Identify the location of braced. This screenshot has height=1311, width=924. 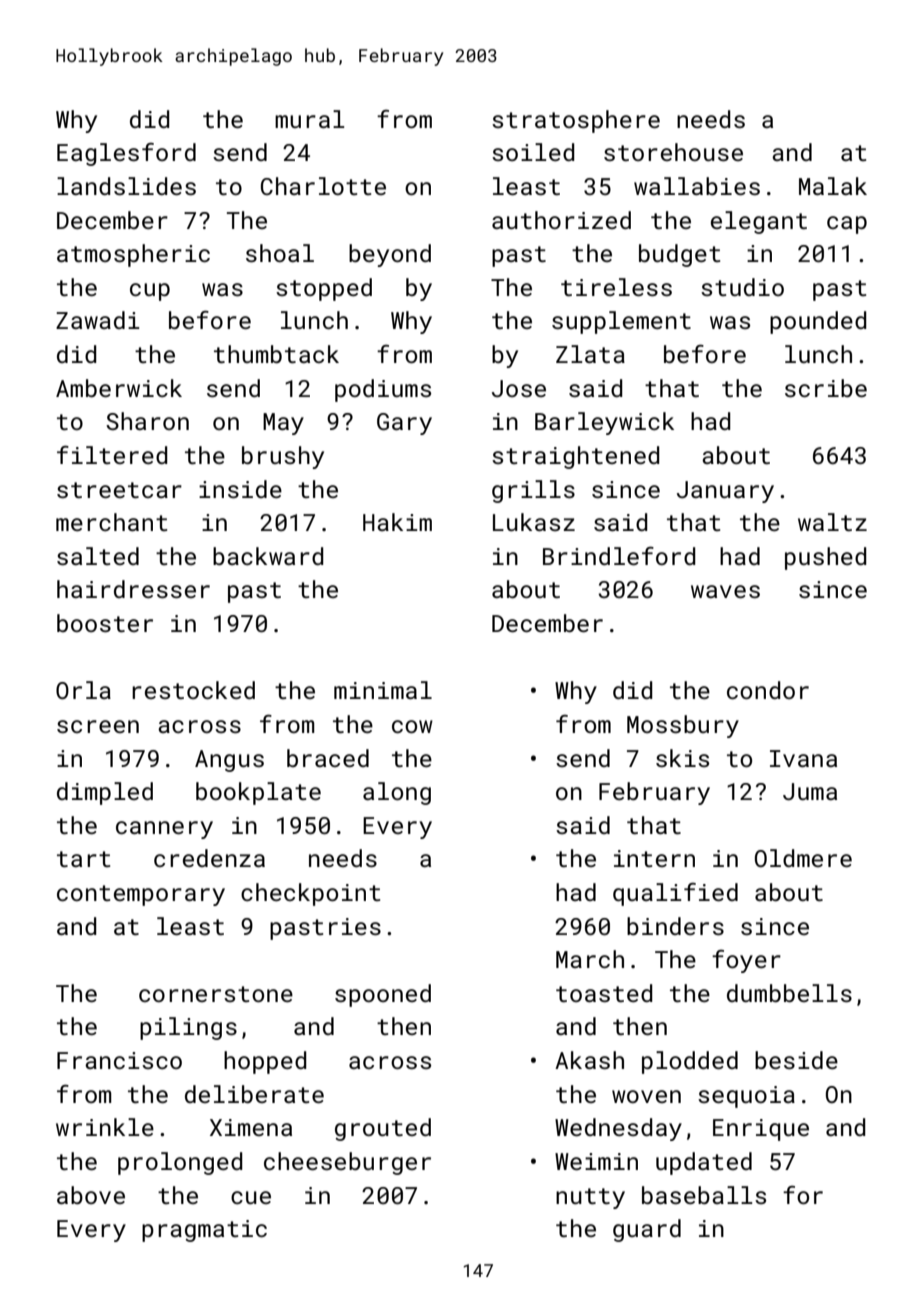
(328, 758).
